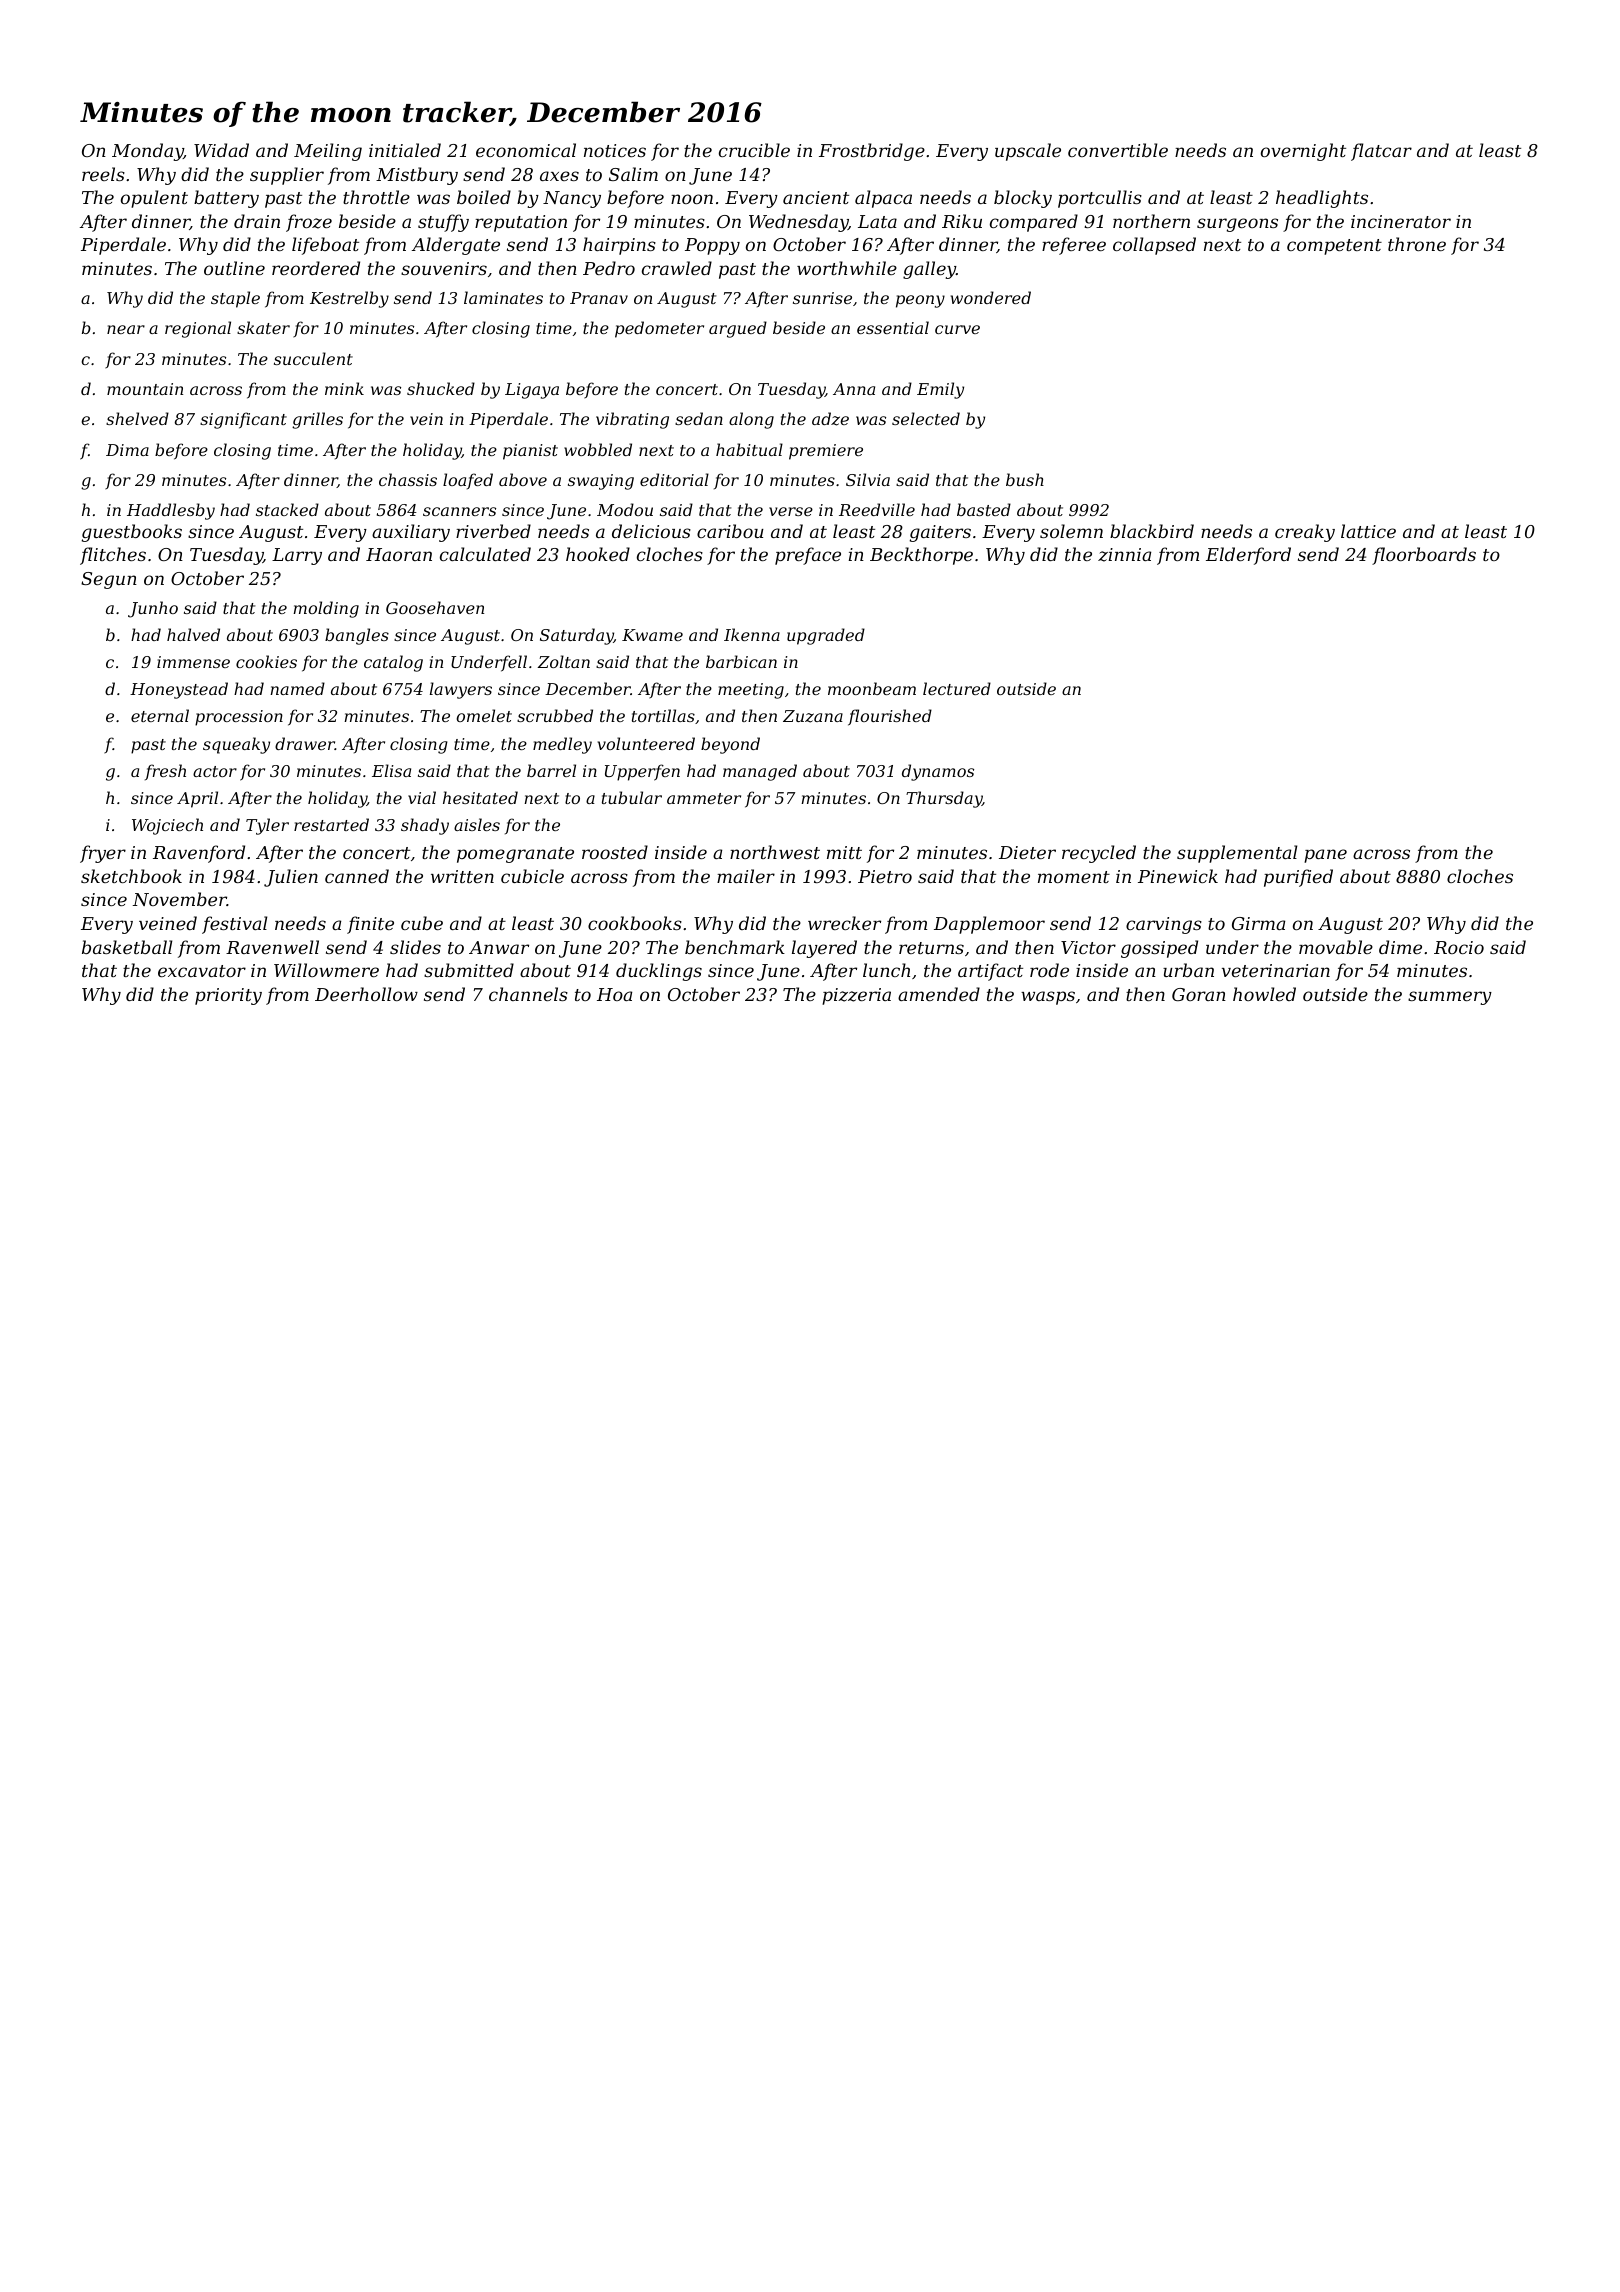 Image resolution: width=1620 pixels, height=2292 pixels. What do you see at coordinates (1325, 856) in the screenshot?
I see `pane` at bounding box center [1325, 856].
